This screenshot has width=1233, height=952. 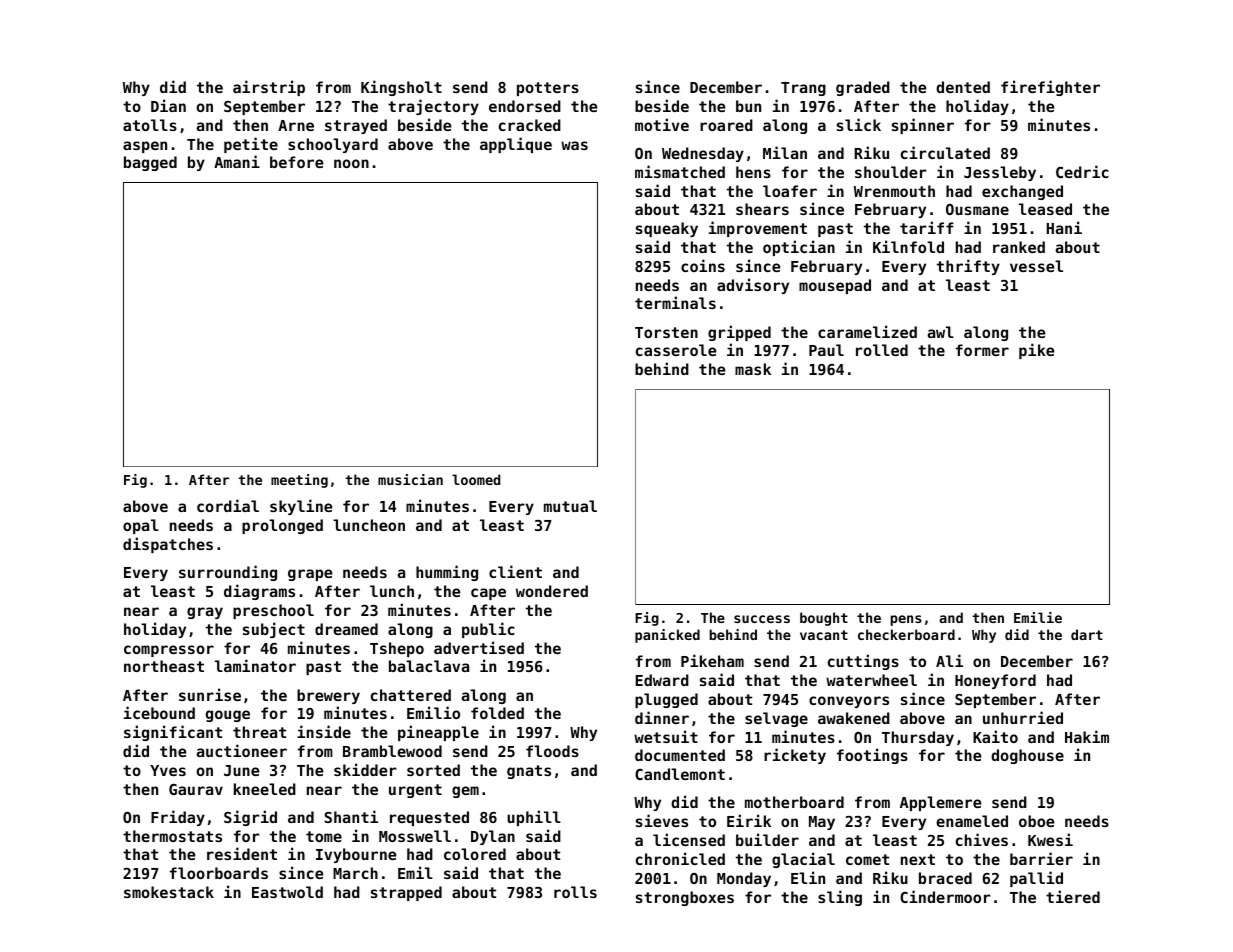 What do you see at coordinates (169, 892) in the screenshot?
I see `smokestack` at bounding box center [169, 892].
